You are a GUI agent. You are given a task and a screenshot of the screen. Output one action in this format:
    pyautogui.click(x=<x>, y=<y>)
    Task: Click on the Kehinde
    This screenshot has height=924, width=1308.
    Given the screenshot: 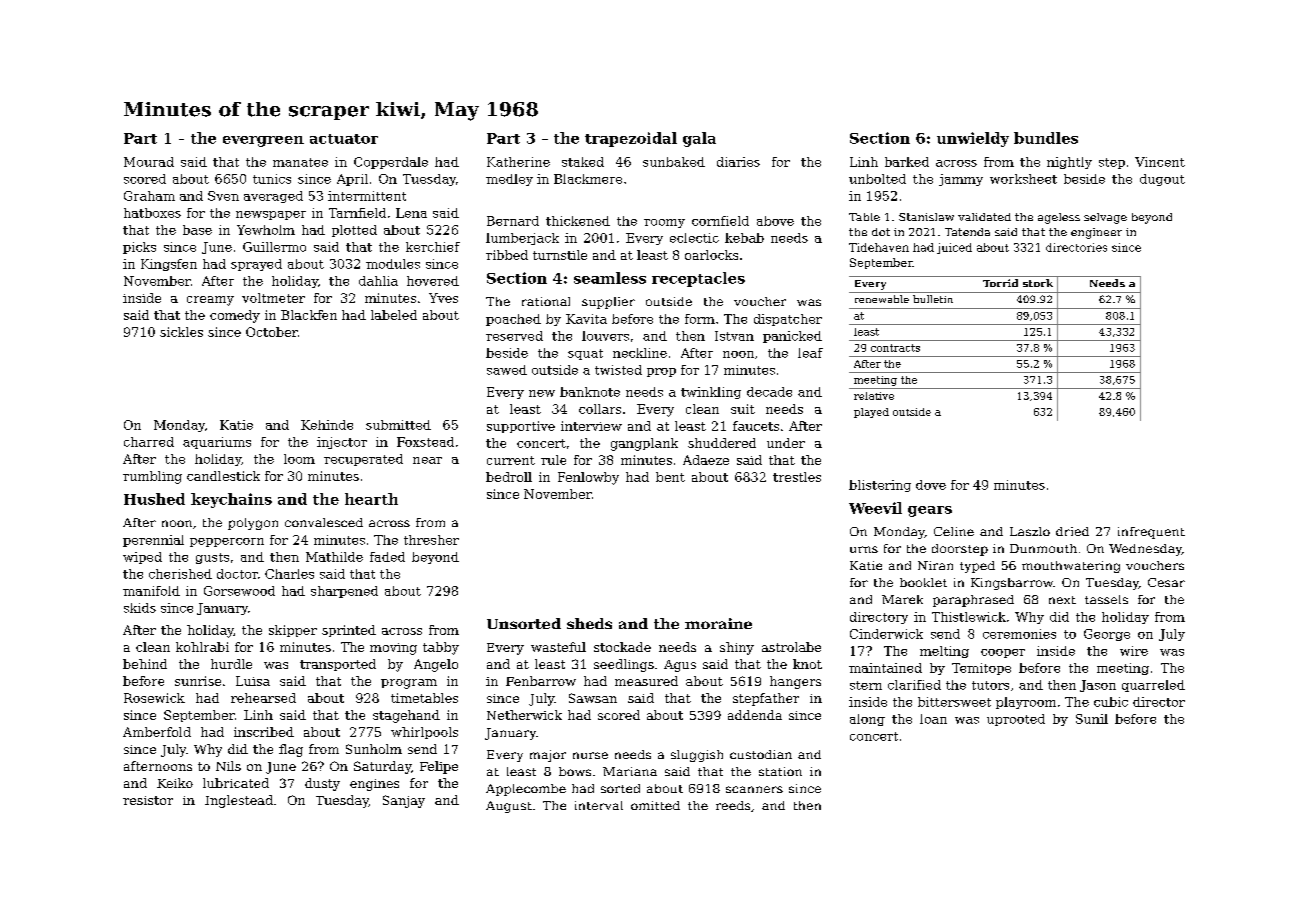 What is the action you would take?
    pyautogui.click(x=327, y=425)
